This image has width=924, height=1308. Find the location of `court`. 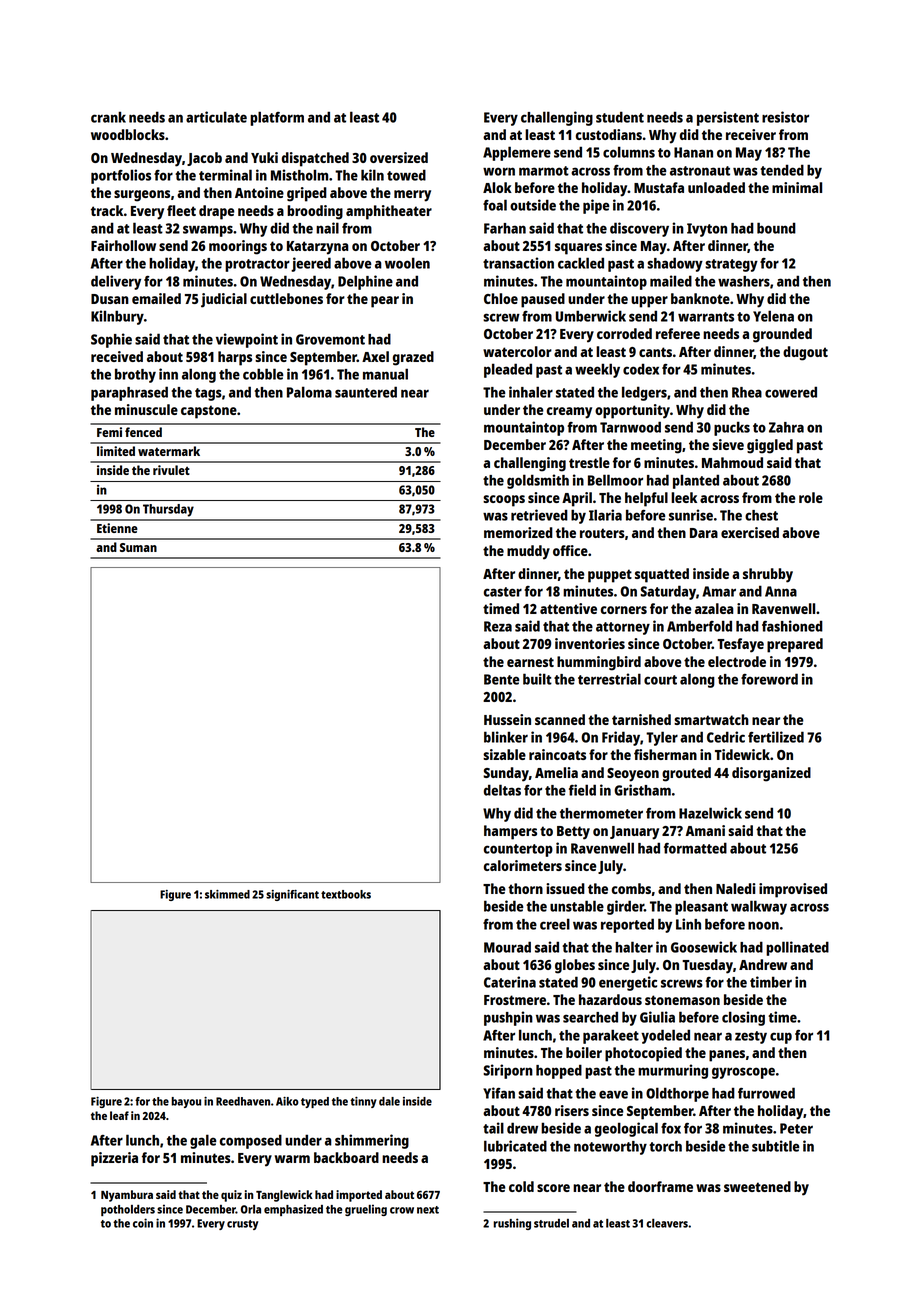

court is located at coordinates (660, 680).
